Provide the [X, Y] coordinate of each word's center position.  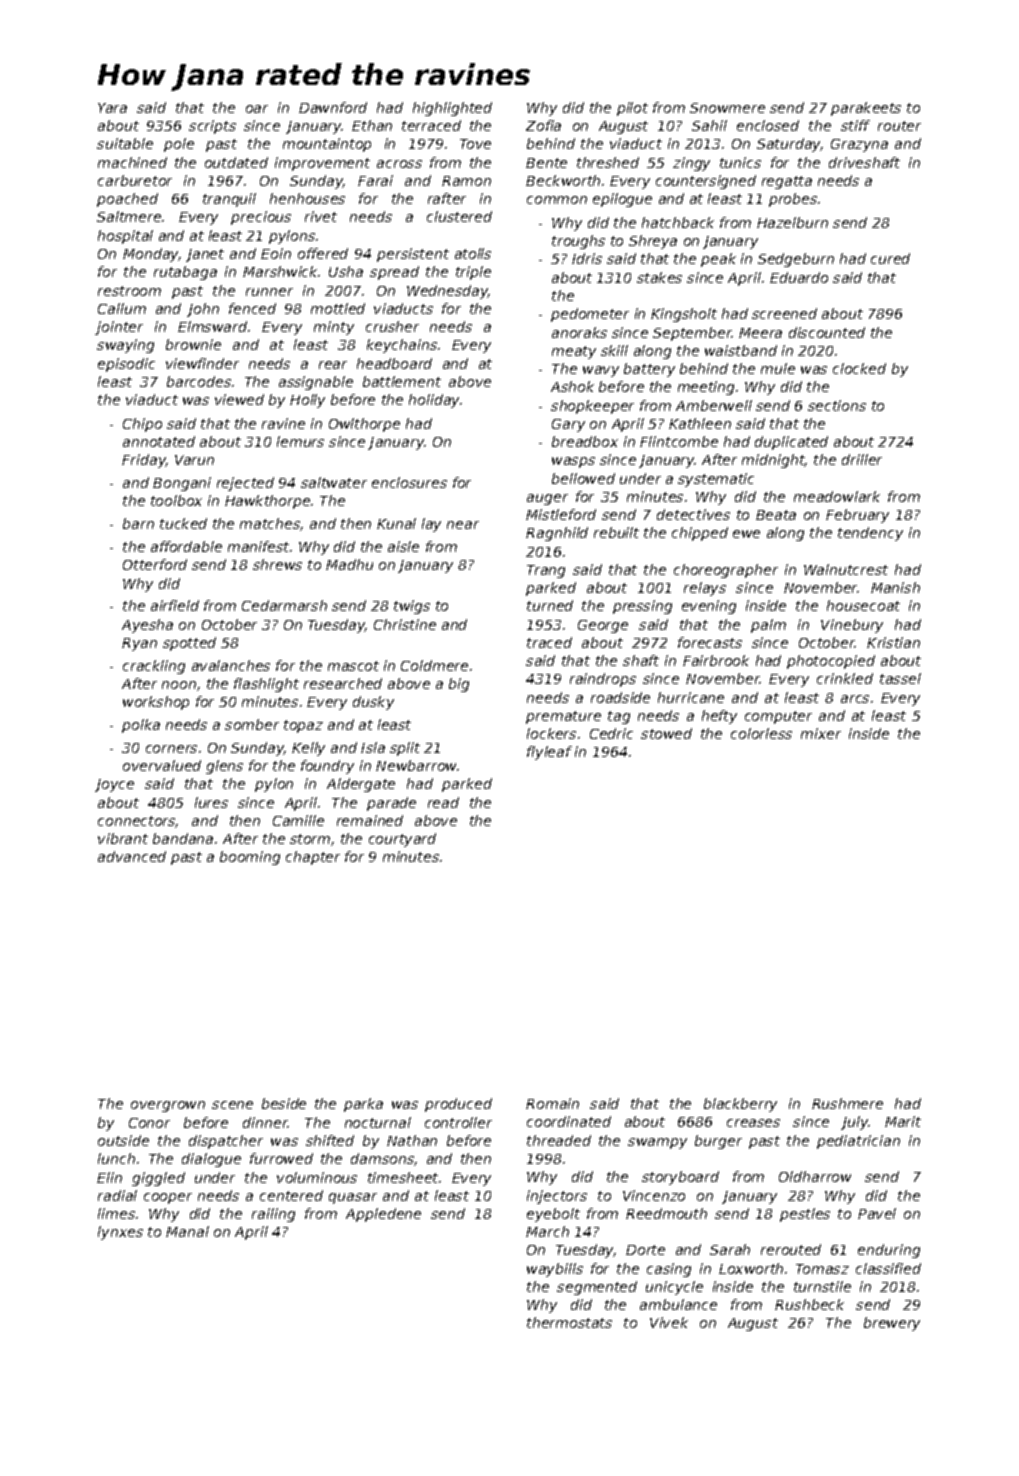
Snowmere [727, 108]
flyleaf [549, 753]
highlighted [452, 109]
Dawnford [333, 107]
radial [117, 1195]
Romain [552, 1103]
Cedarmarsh [284, 605]
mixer [821, 733]
